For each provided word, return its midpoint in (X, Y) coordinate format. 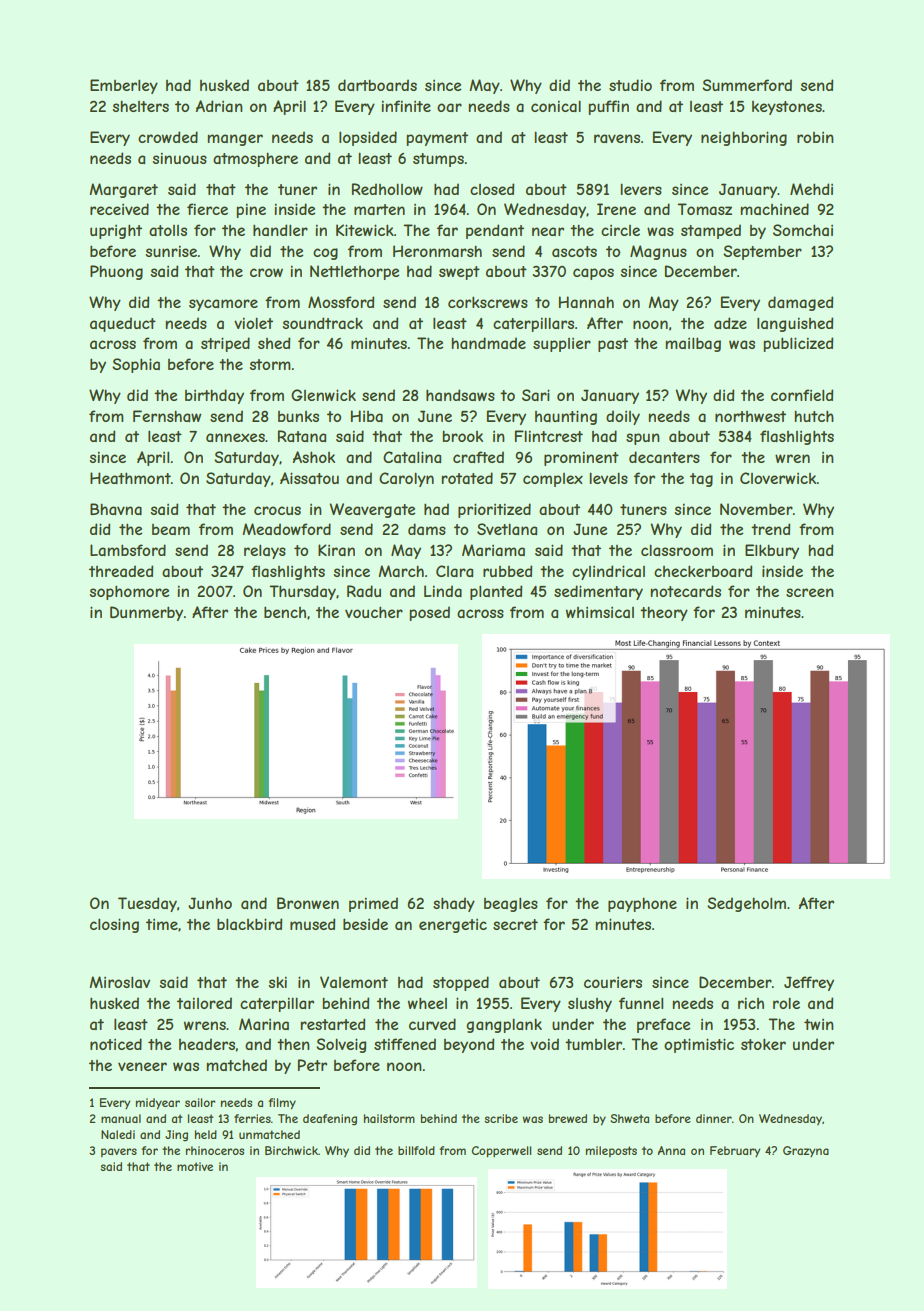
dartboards (377, 85)
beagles (511, 904)
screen (810, 592)
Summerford (747, 85)
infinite (406, 106)
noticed (116, 1044)
